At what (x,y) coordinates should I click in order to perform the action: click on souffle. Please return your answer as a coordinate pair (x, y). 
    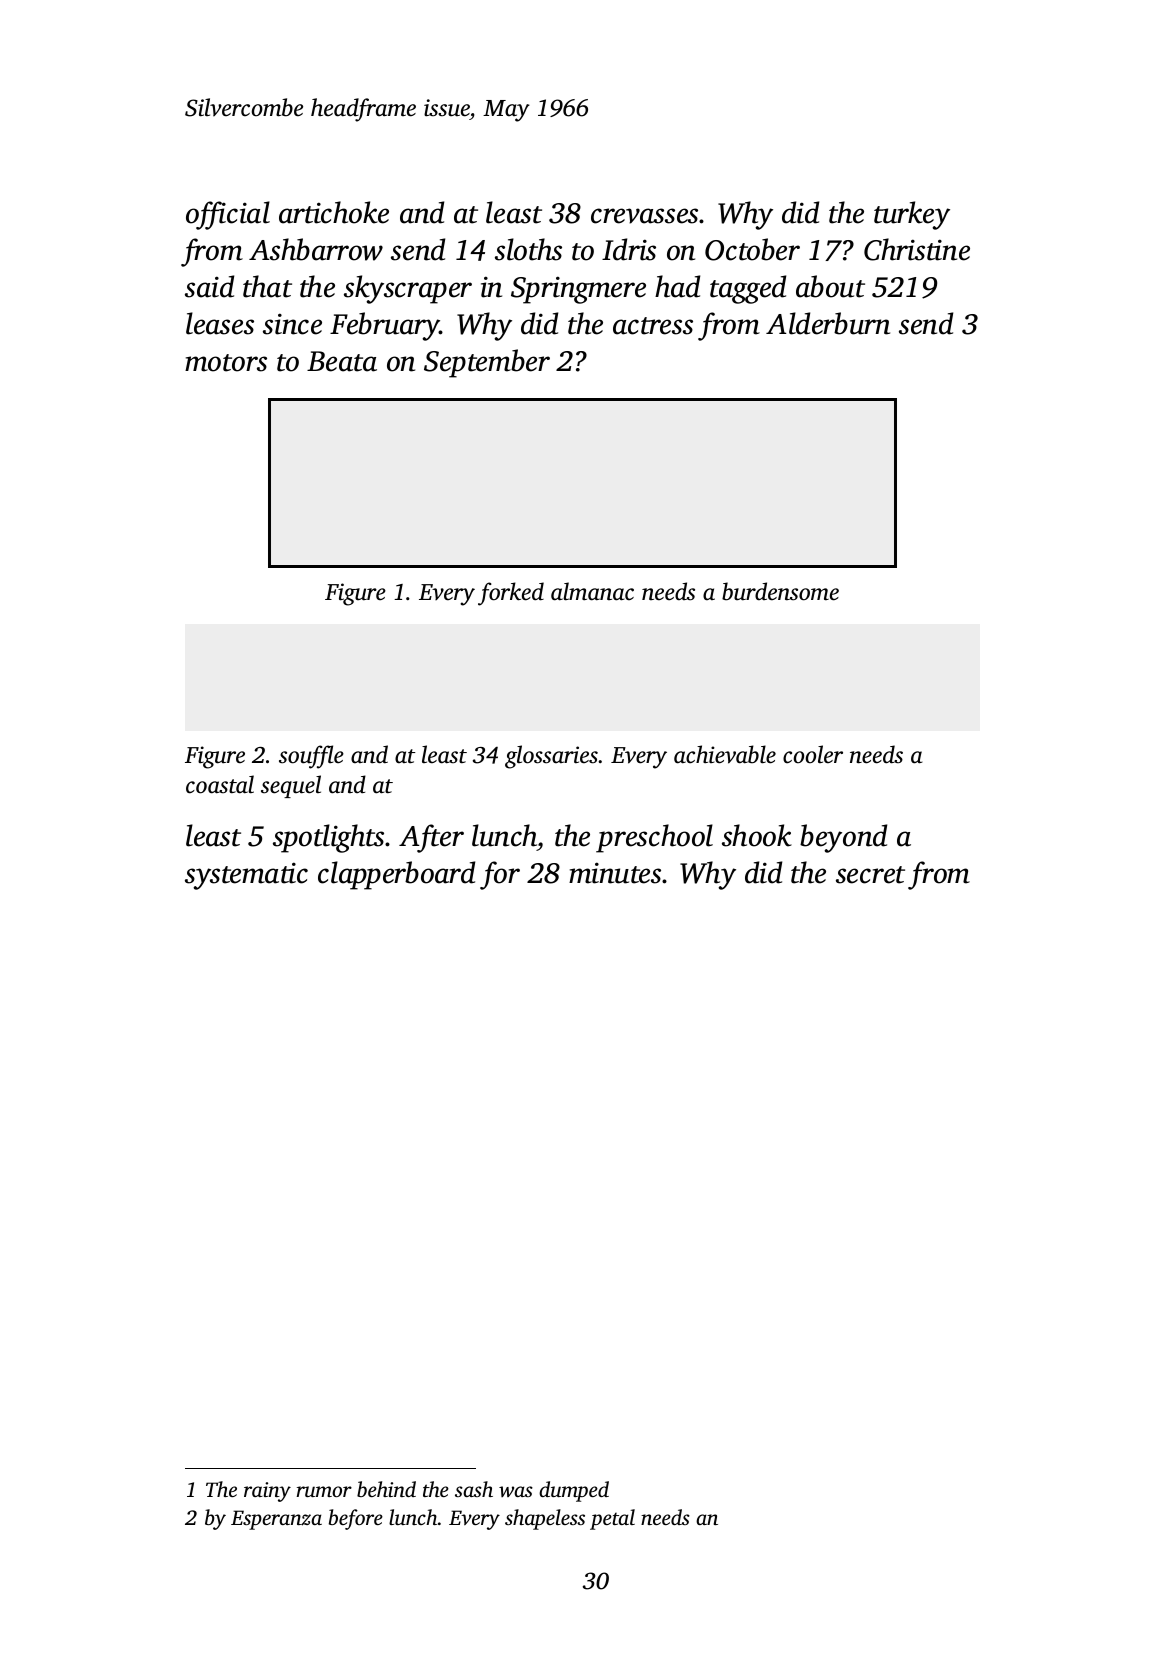
    Looking at the image, I should click on (311, 757).
